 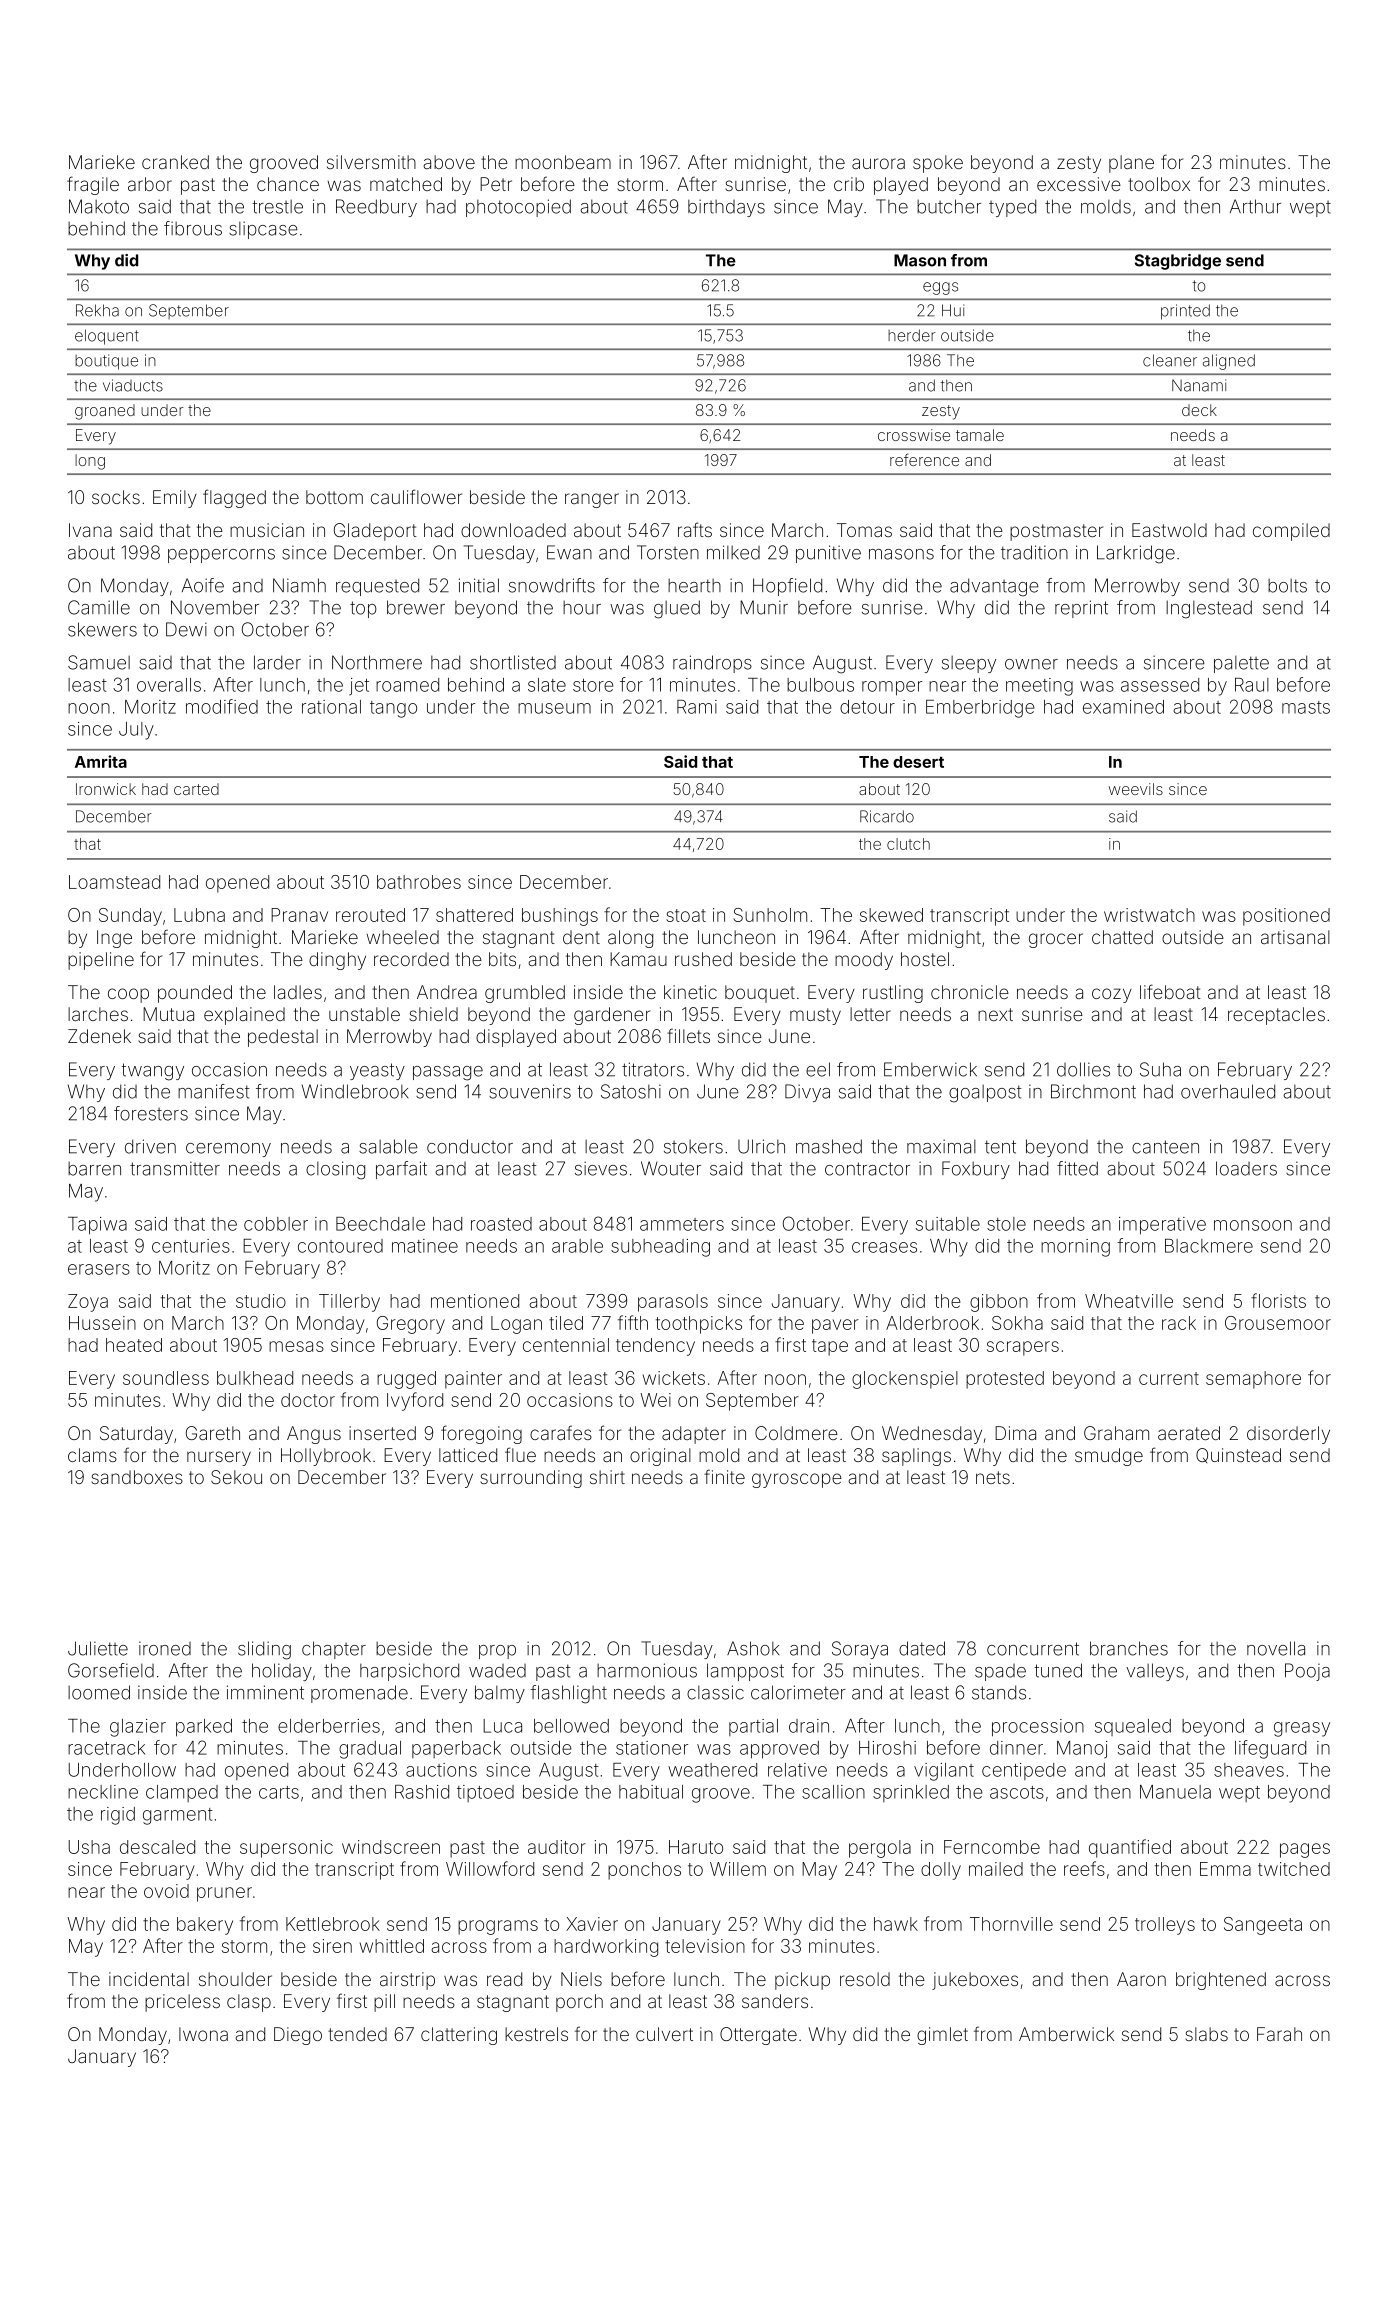 I want to click on slabs, so click(x=1206, y=2034).
